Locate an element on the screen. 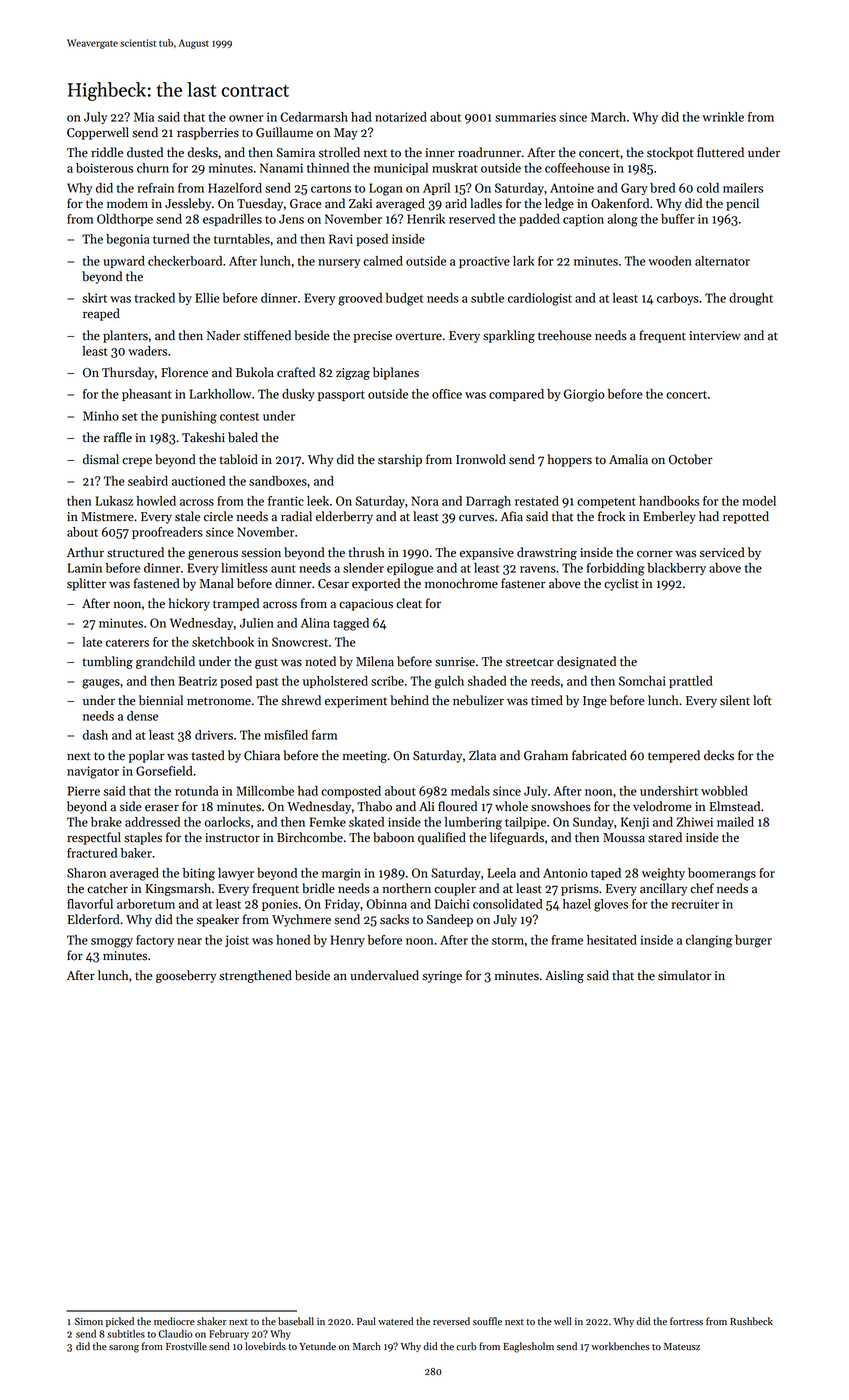  Gorsefield is located at coordinates (164, 771).
